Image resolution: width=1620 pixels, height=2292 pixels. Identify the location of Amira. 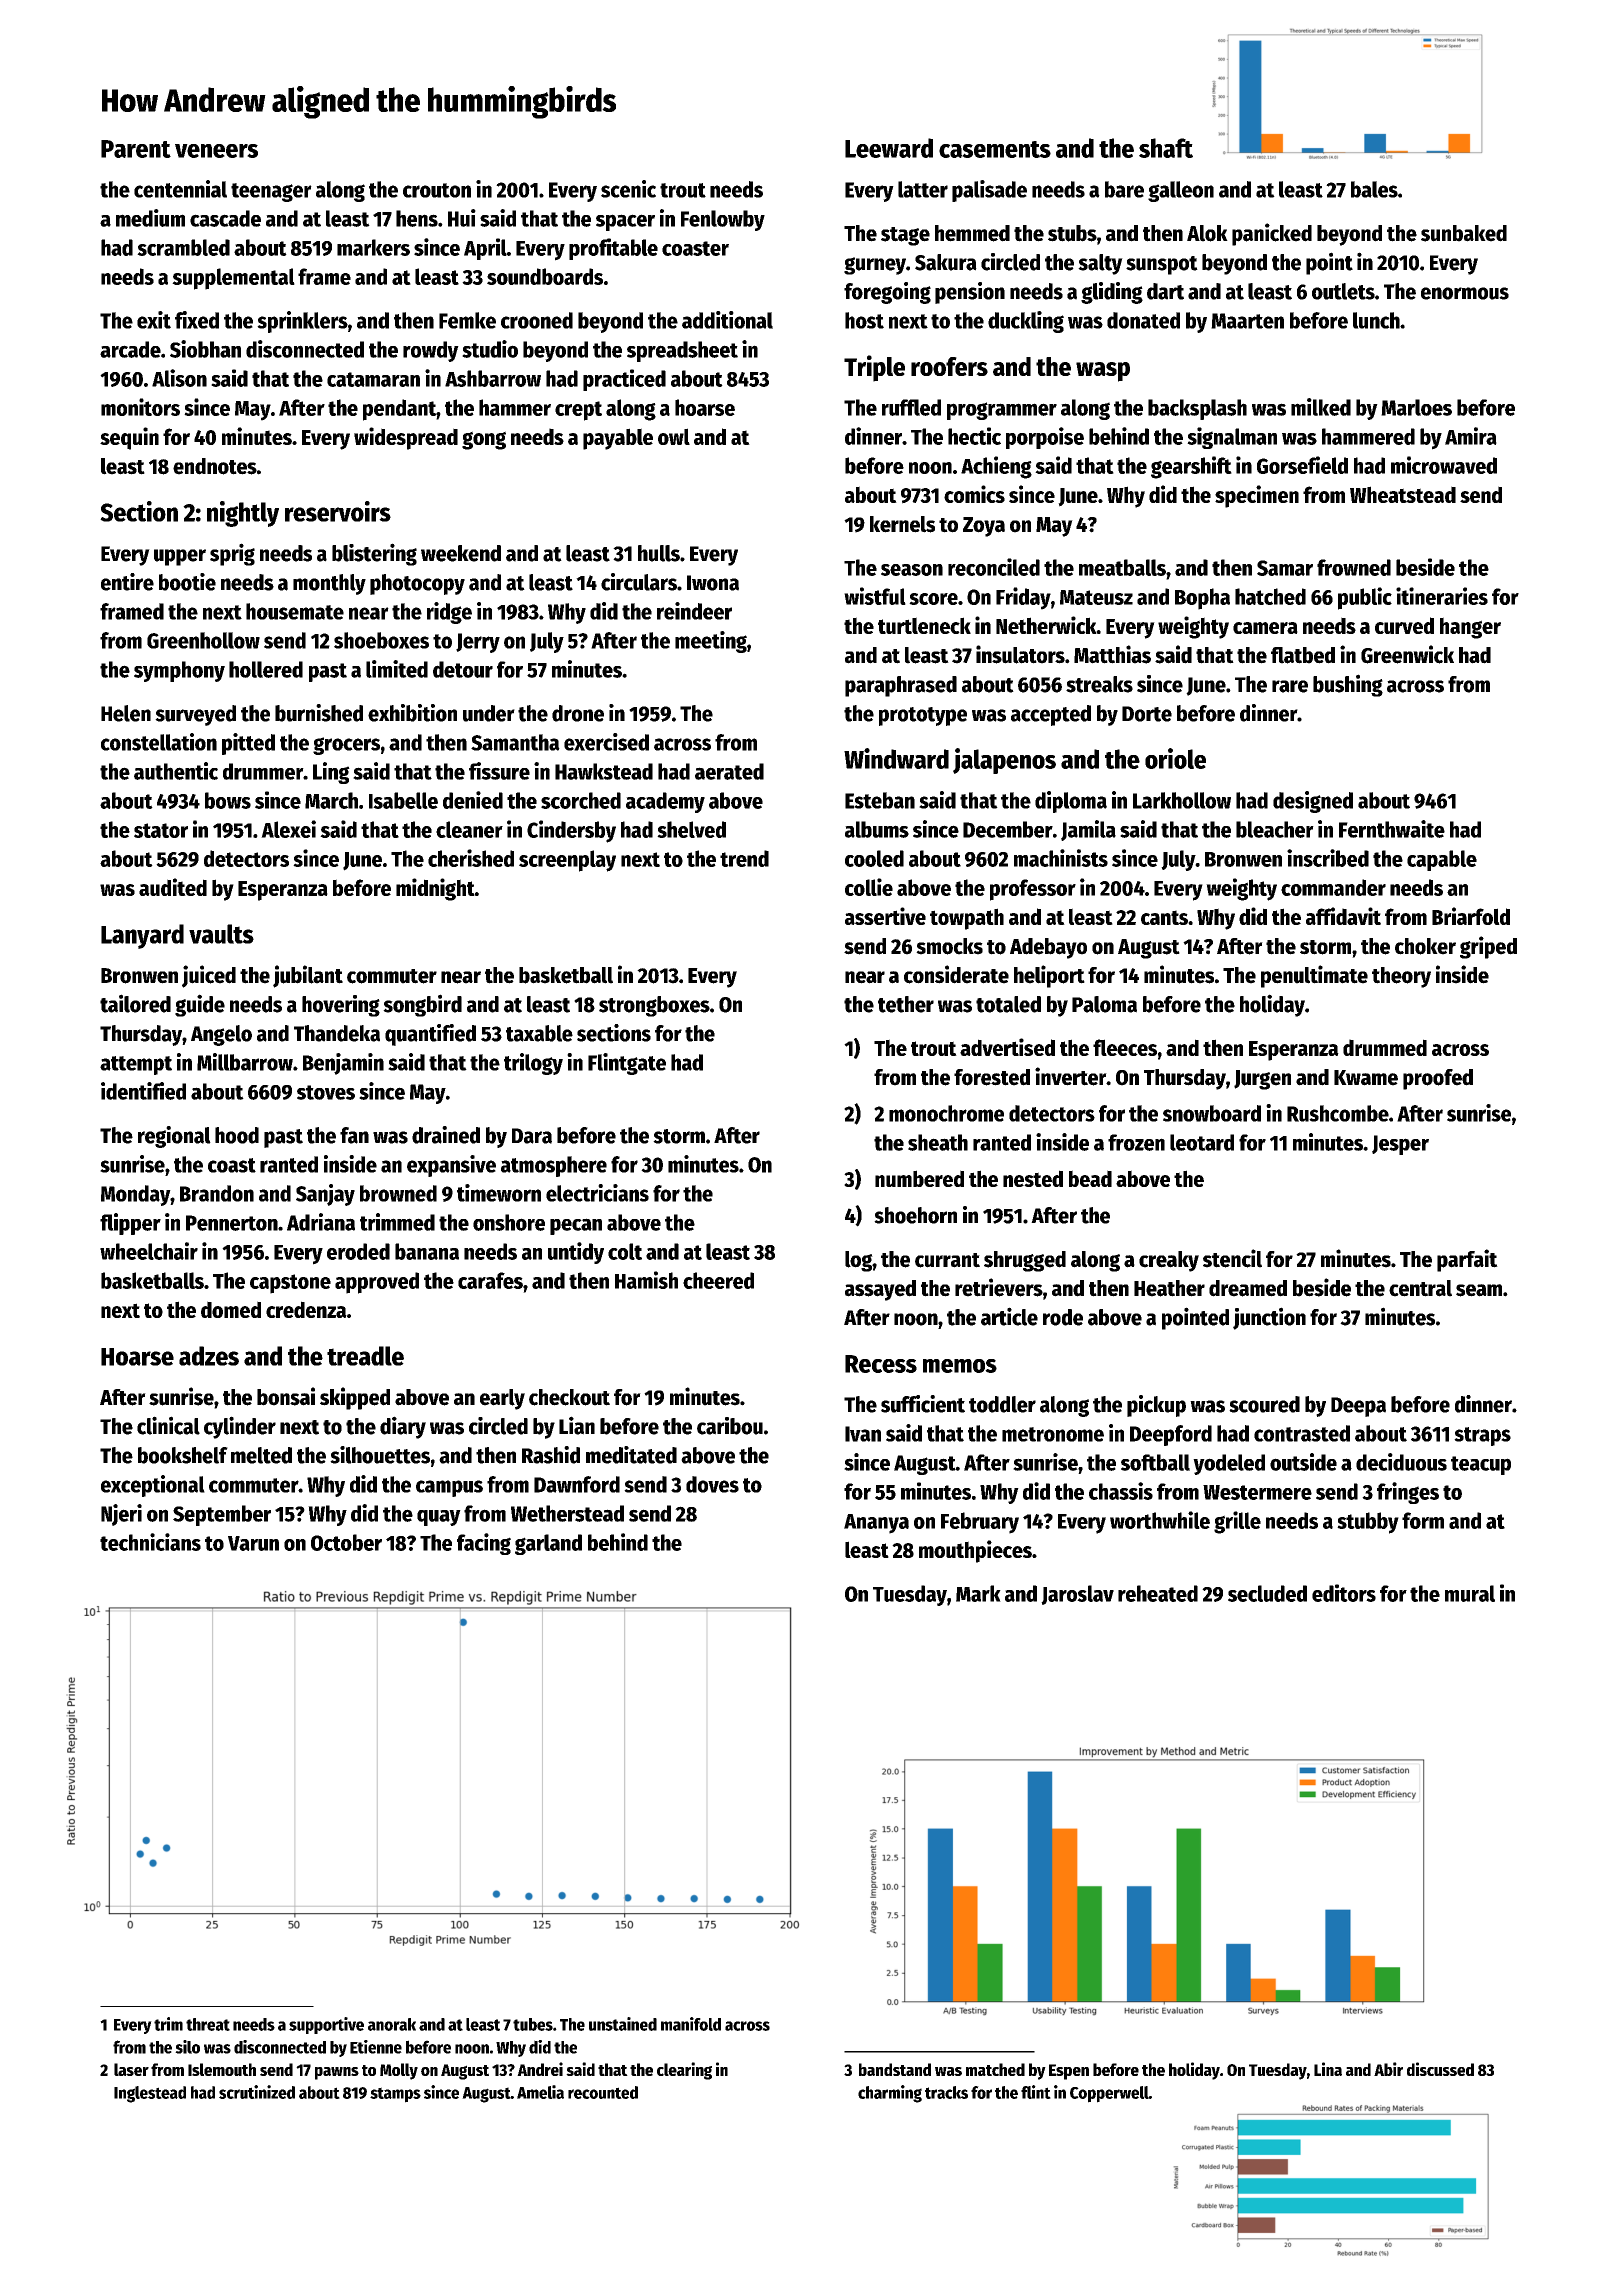
(1471, 436).
